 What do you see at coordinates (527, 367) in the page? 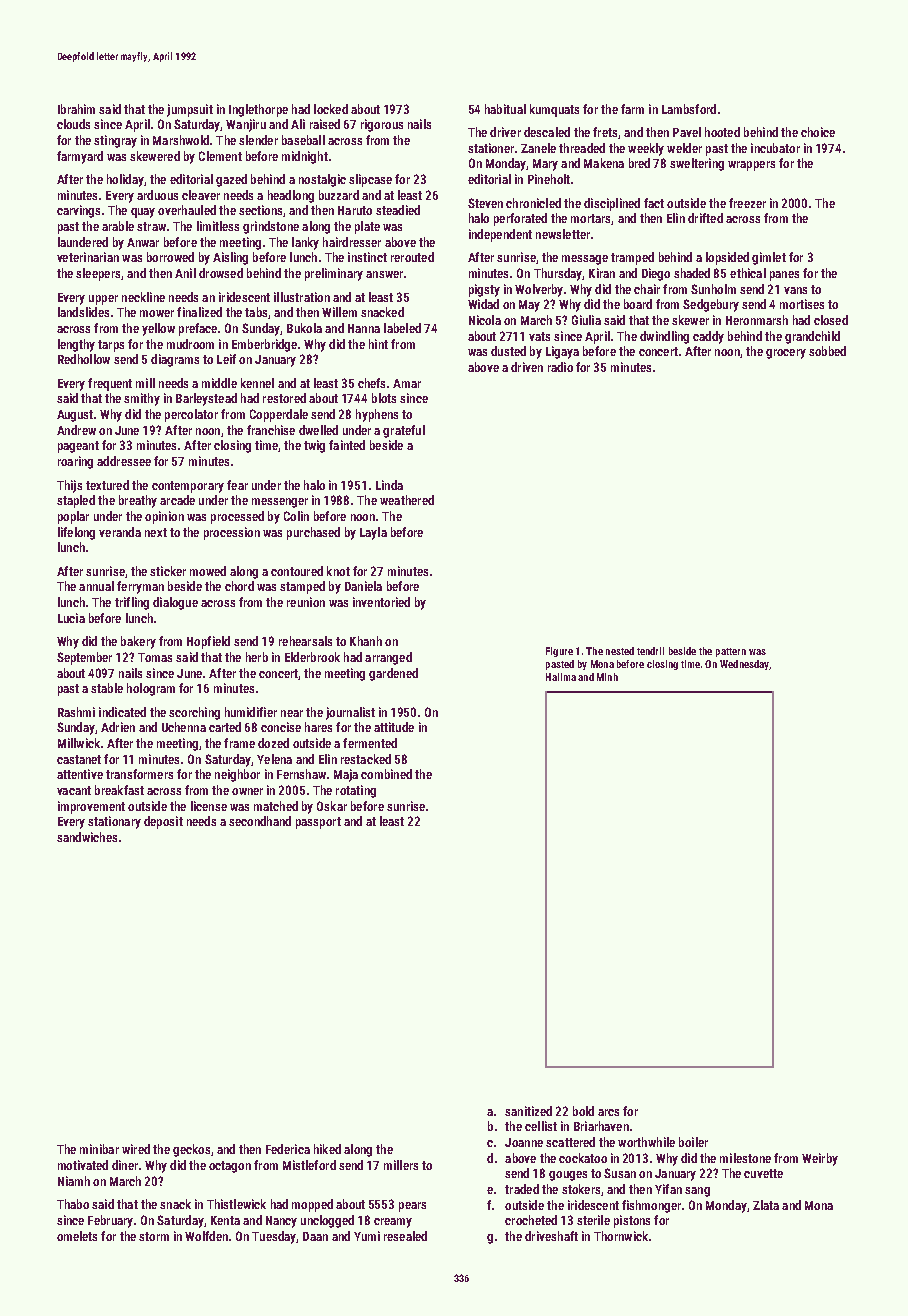
I see `driven` at bounding box center [527, 367].
